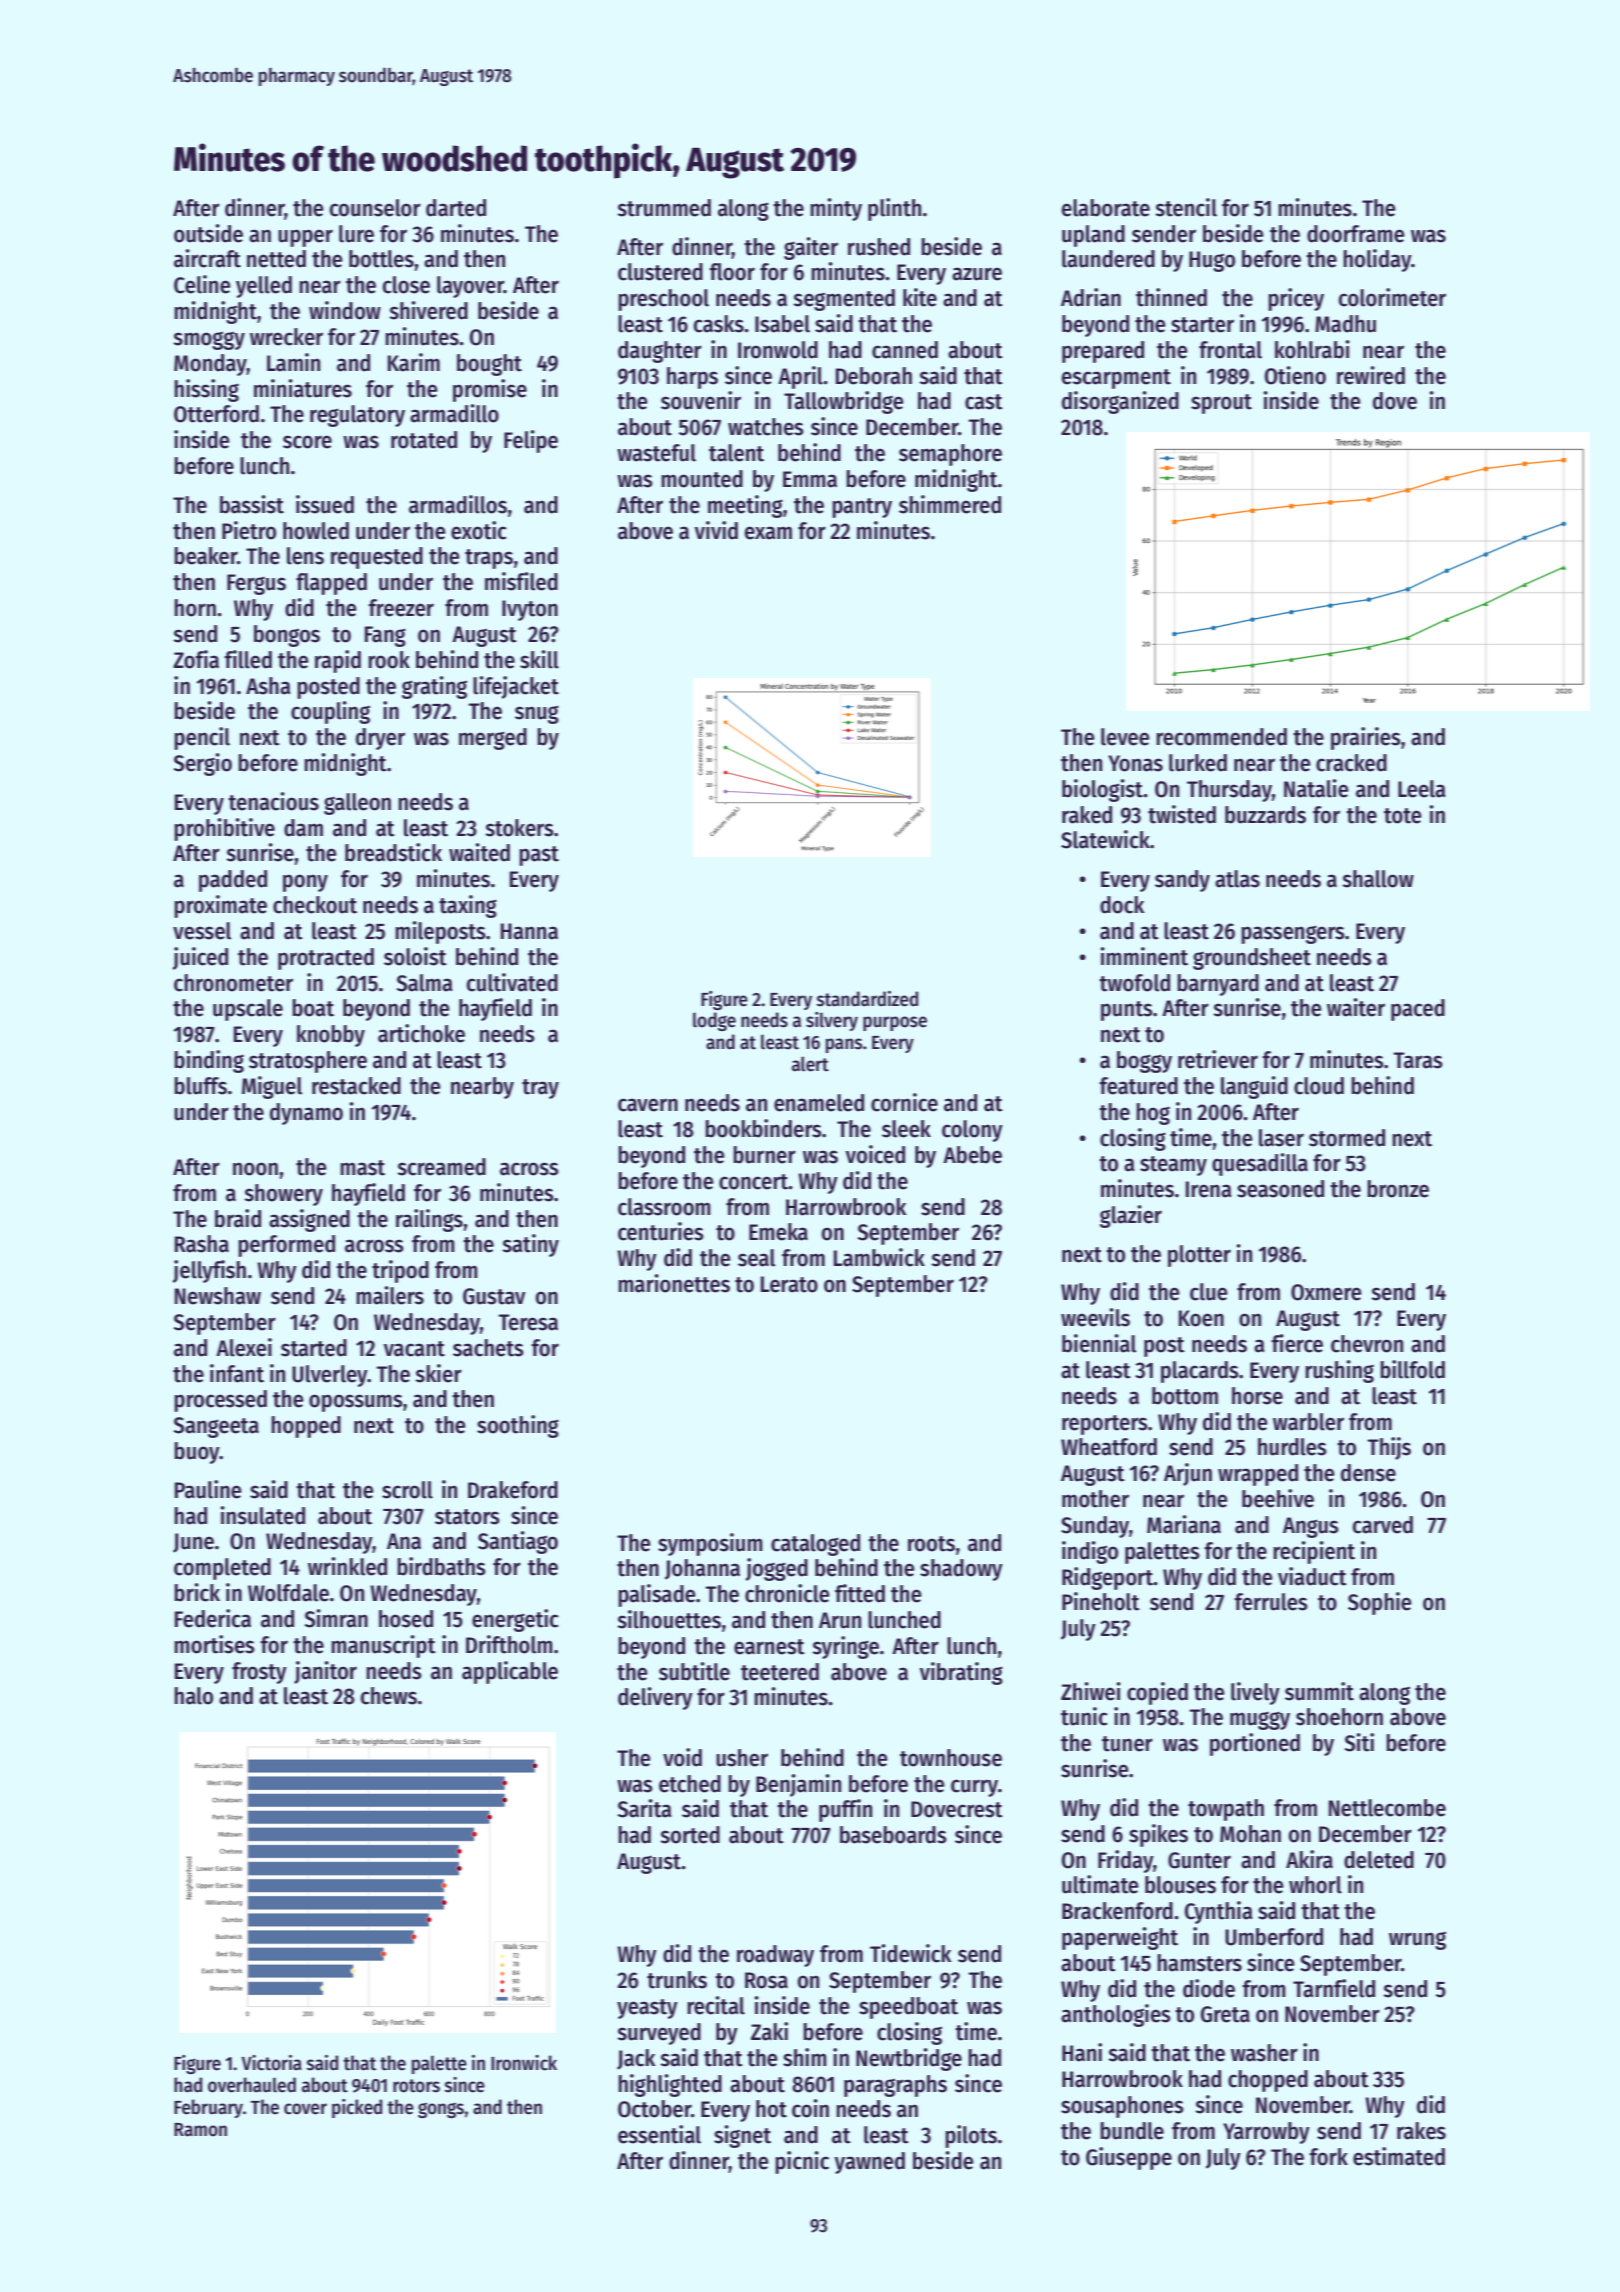 The width and height of the screenshot is (1620, 2292). Describe the element at coordinates (836, 209) in the screenshot. I see `minty` at that location.
